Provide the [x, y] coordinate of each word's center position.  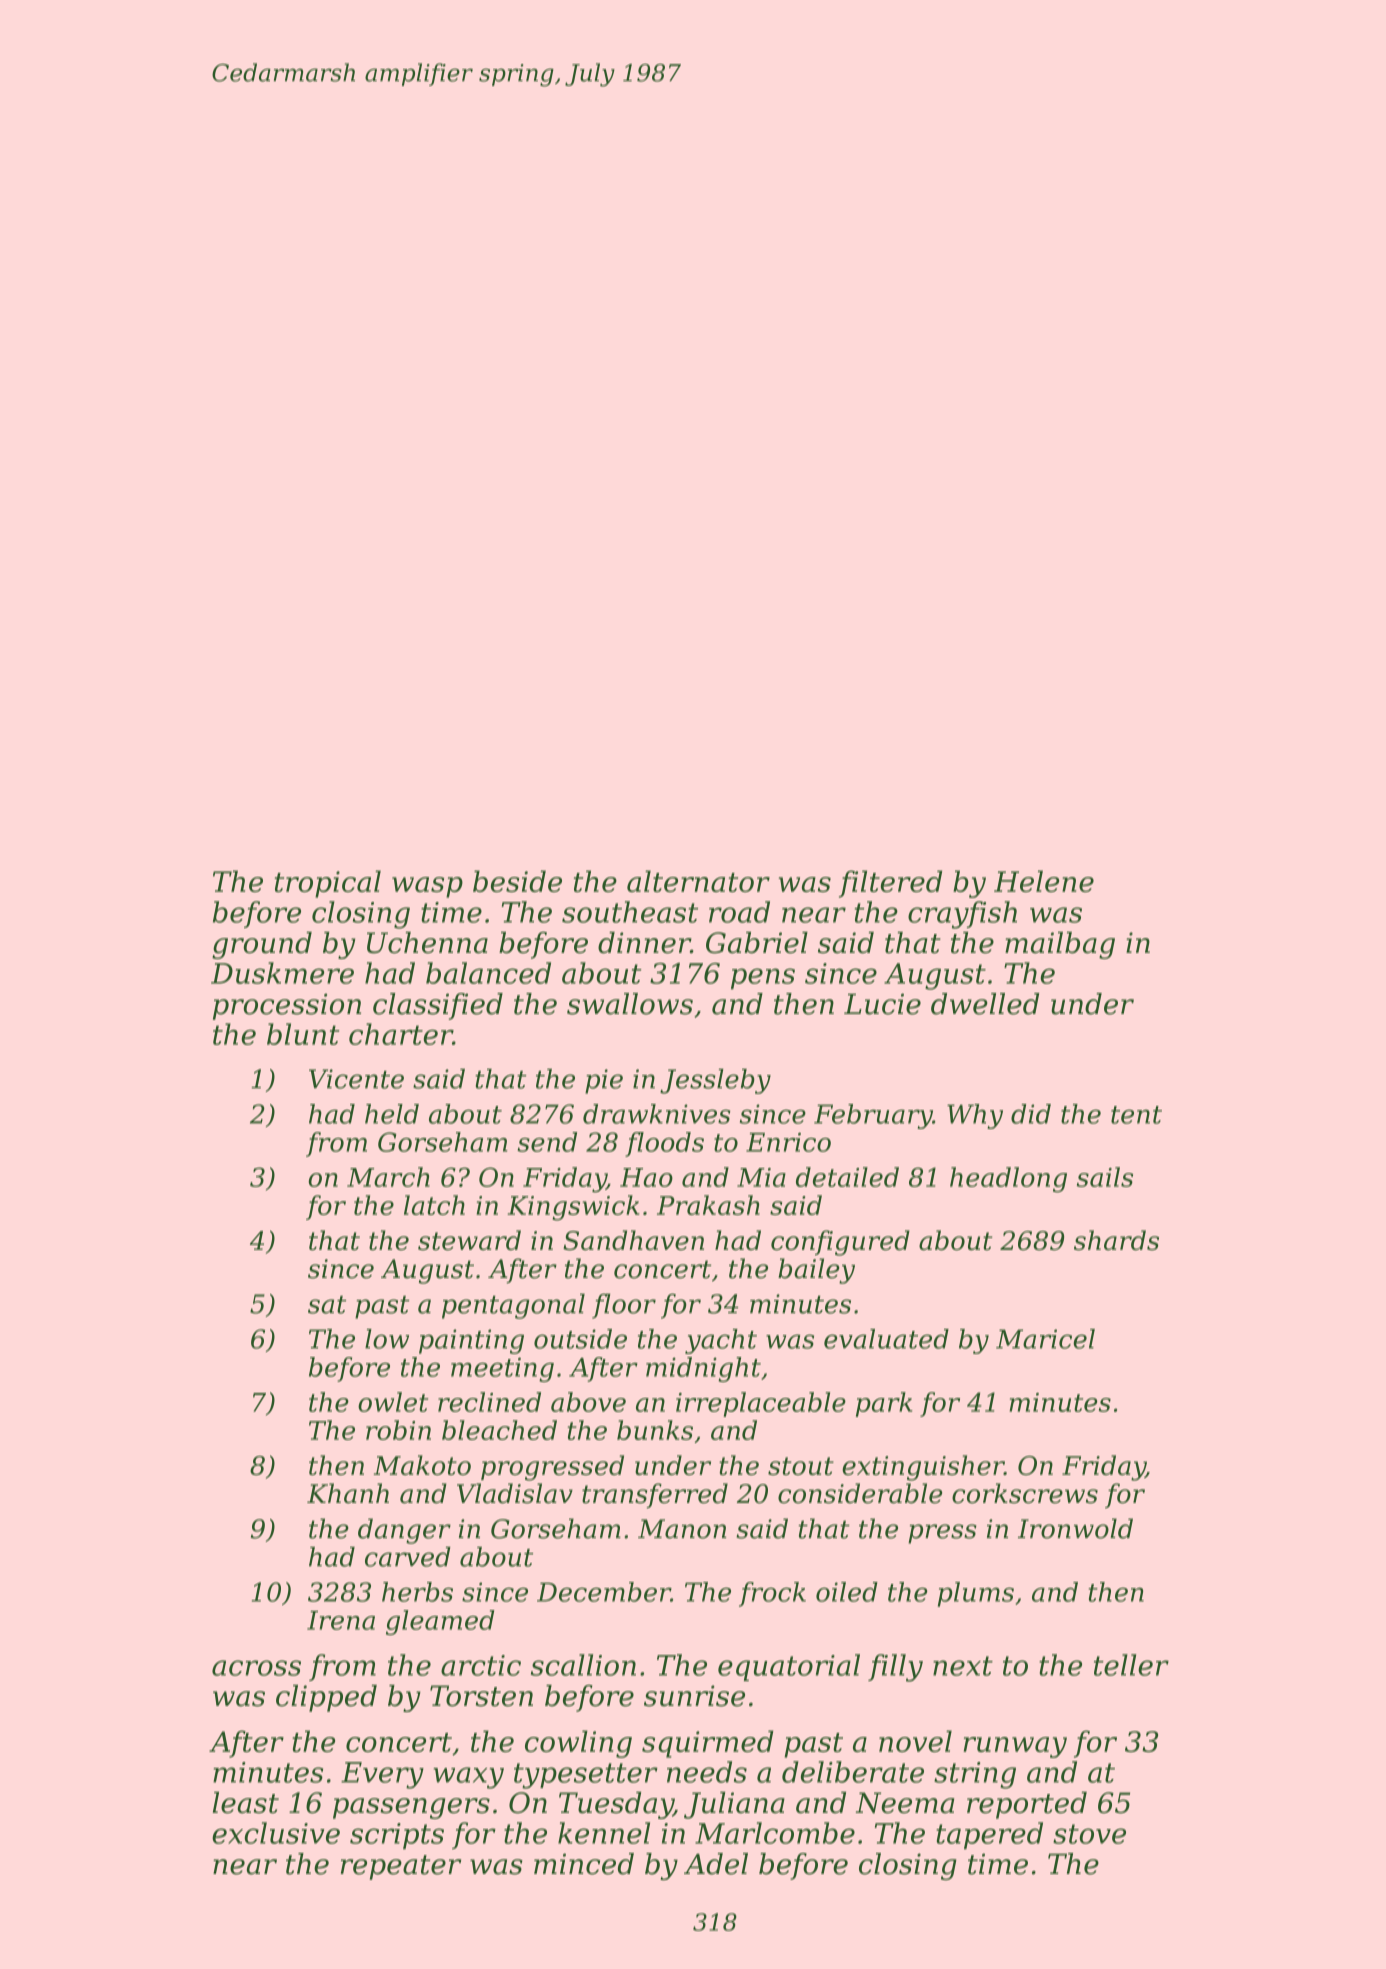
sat [327, 1305]
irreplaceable [761, 1404]
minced [584, 1864]
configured [840, 1243]
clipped [326, 1698]
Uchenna [427, 943]
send [547, 1142]
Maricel [1045, 1339]
